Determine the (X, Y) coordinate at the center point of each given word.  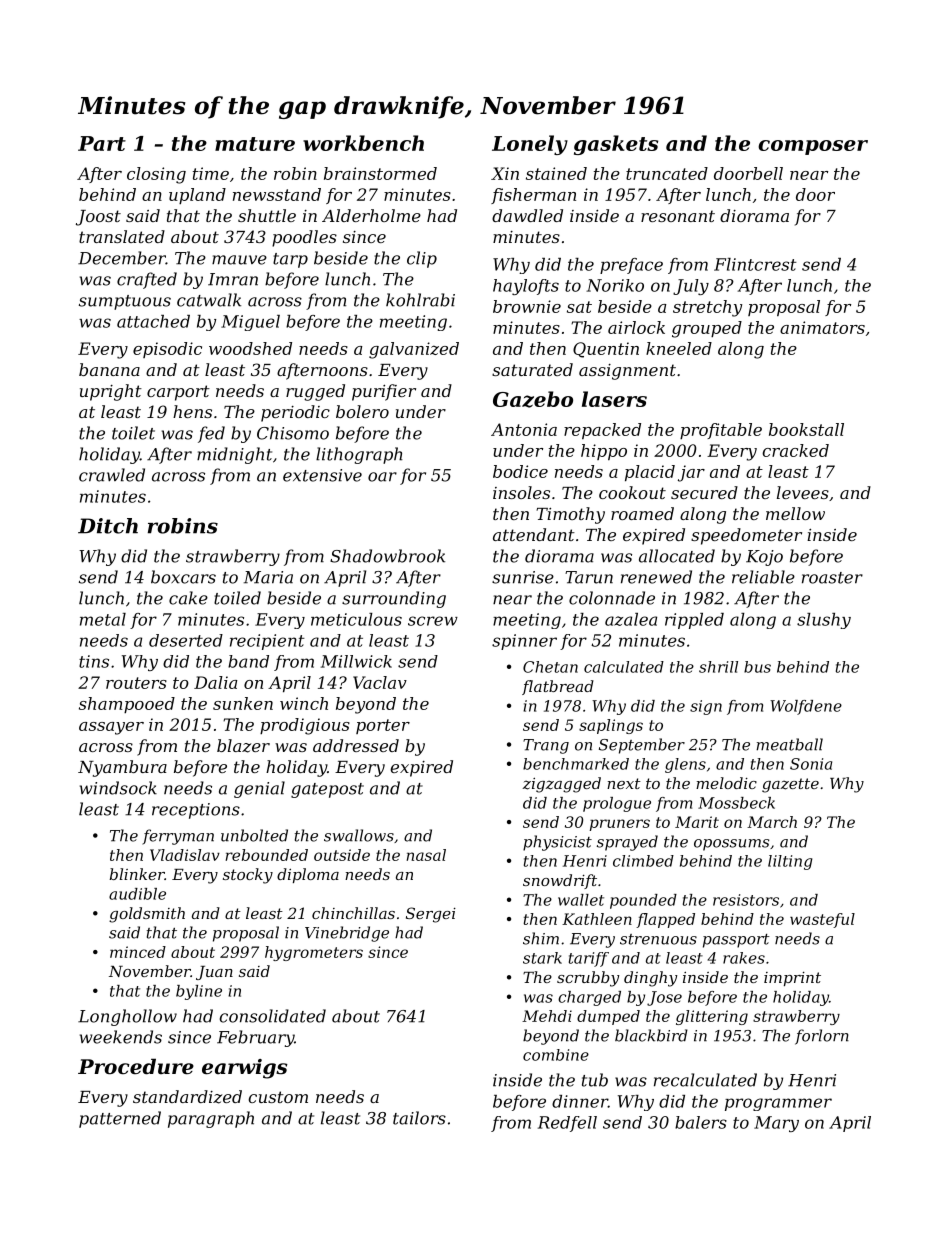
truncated (667, 173)
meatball (789, 744)
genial (259, 789)
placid (650, 473)
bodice (520, 471)
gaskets (616, 145)
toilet (133, 433)
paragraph (211, 1119)
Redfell (567, 1124)
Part (102, 143)
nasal (426, 855)
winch (304, 703)
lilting (790, 862)
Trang (546, 746)
